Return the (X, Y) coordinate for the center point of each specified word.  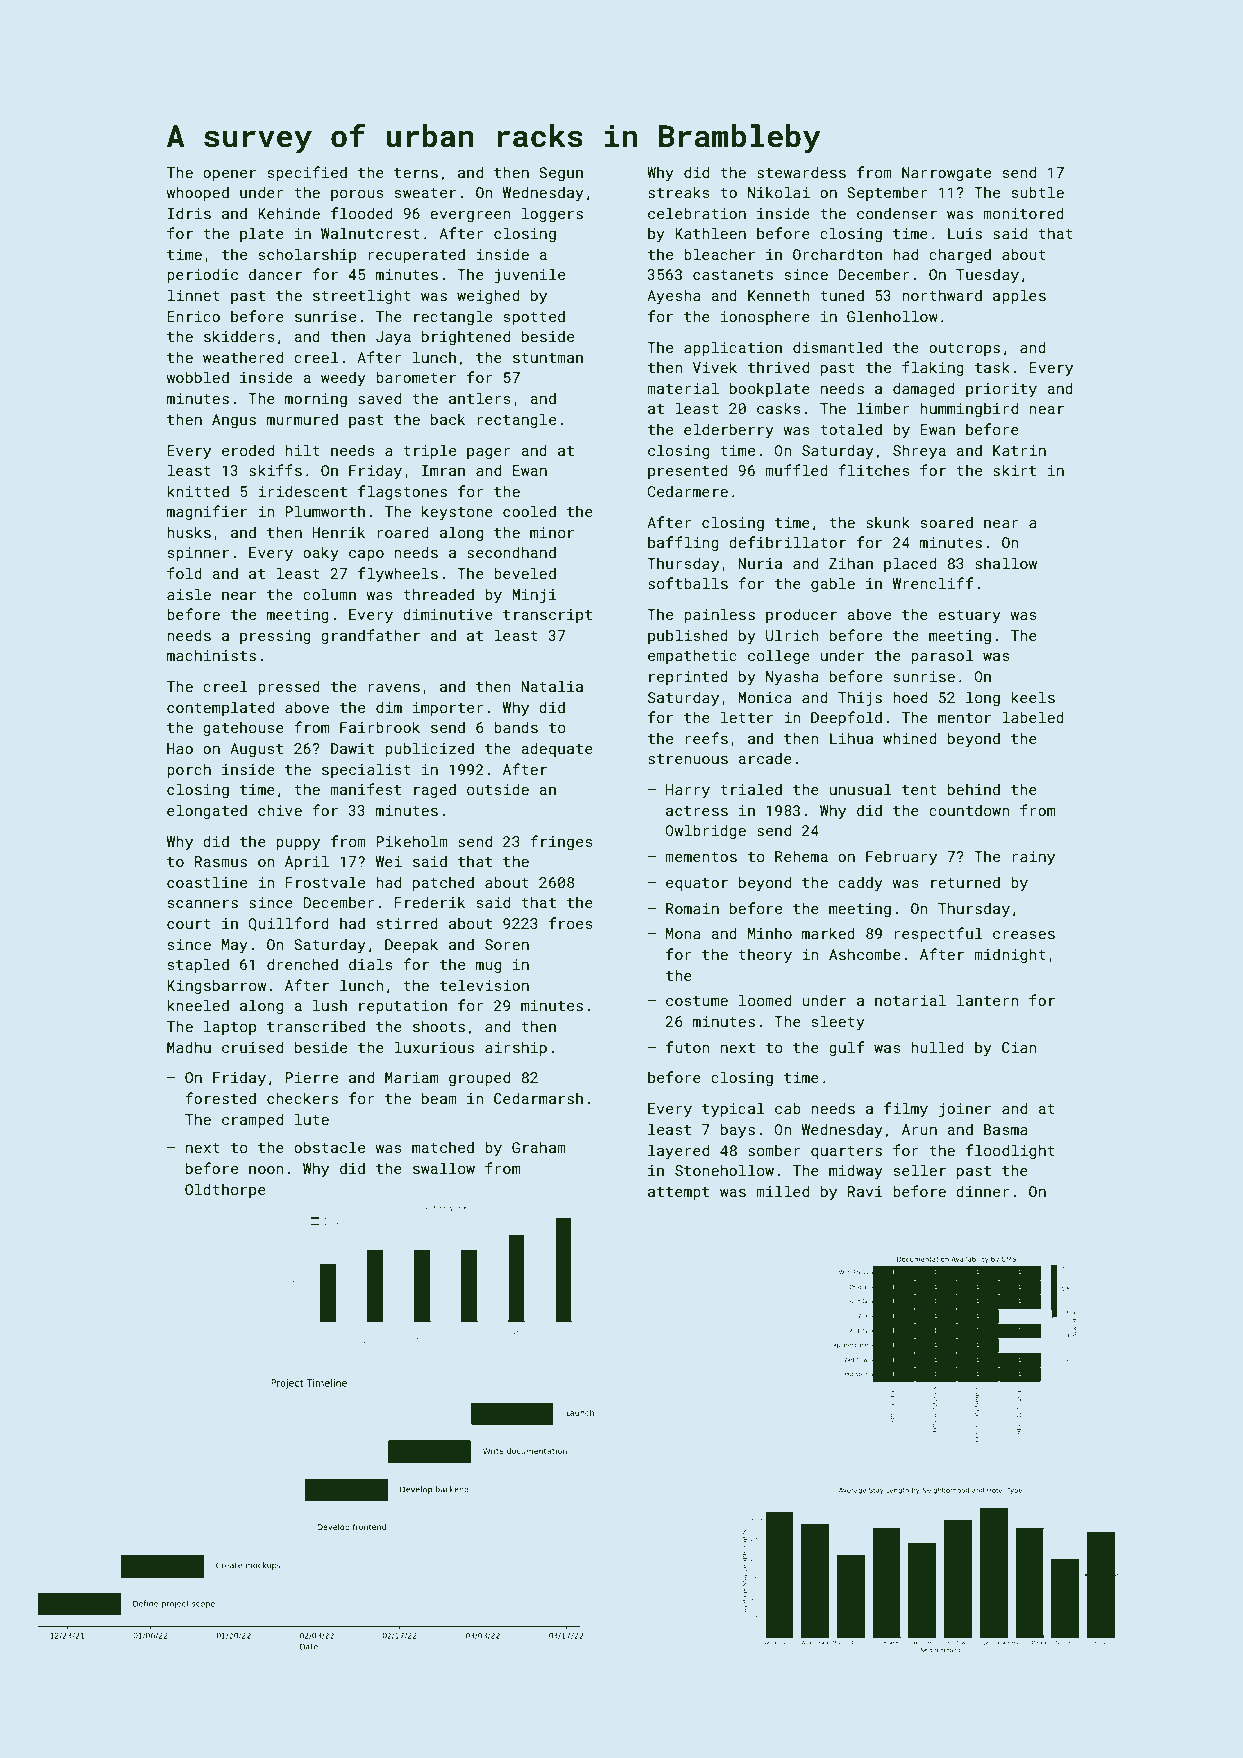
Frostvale (325, 882)
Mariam (411, 1077)
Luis (965, 233)
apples (1019, 296)
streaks (679, 192)
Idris (189, 213)
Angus (234, 421)
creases (1024, 935)
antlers (480, 398)
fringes (561, 842)
